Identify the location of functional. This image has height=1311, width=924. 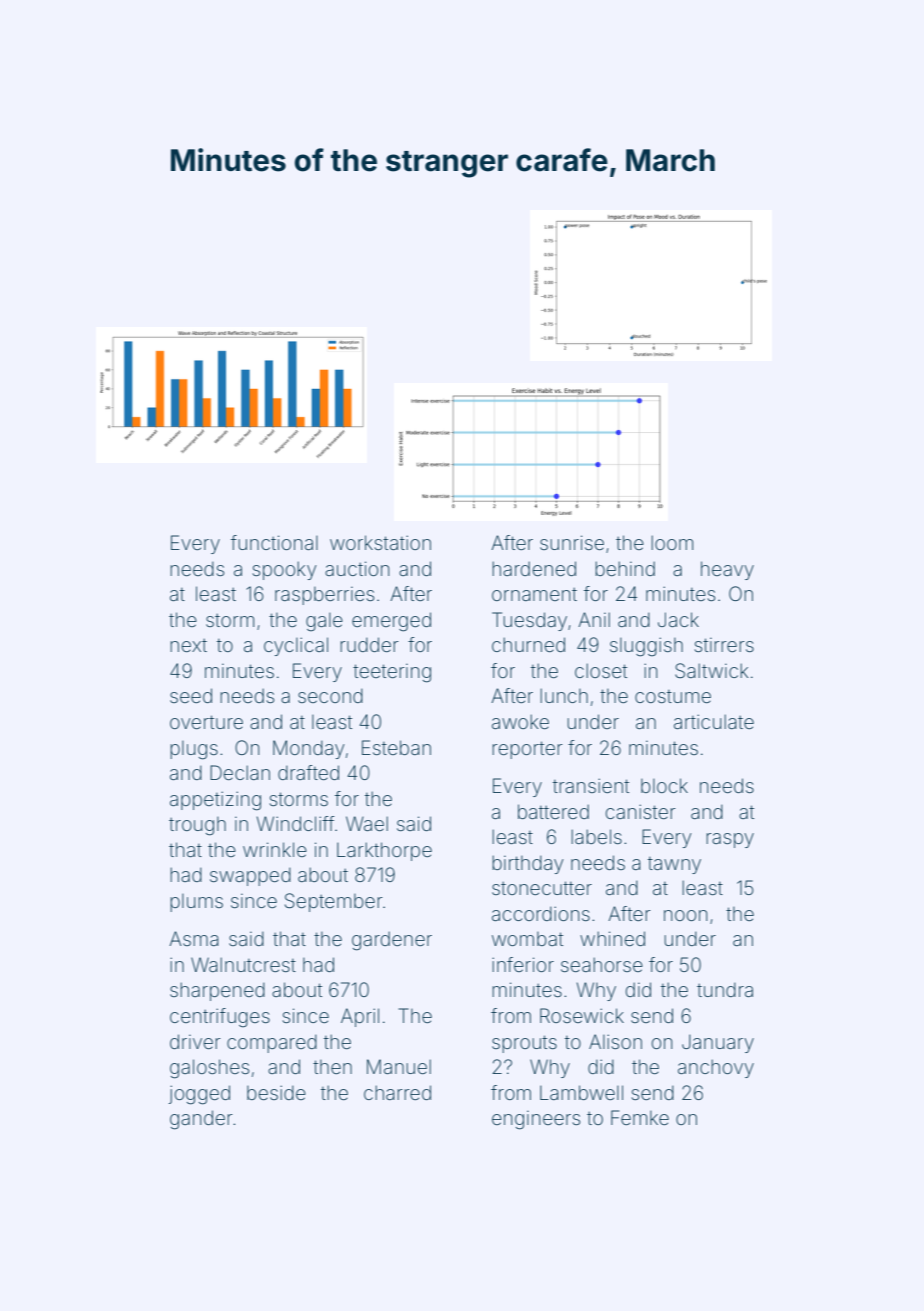
(274, 542).
